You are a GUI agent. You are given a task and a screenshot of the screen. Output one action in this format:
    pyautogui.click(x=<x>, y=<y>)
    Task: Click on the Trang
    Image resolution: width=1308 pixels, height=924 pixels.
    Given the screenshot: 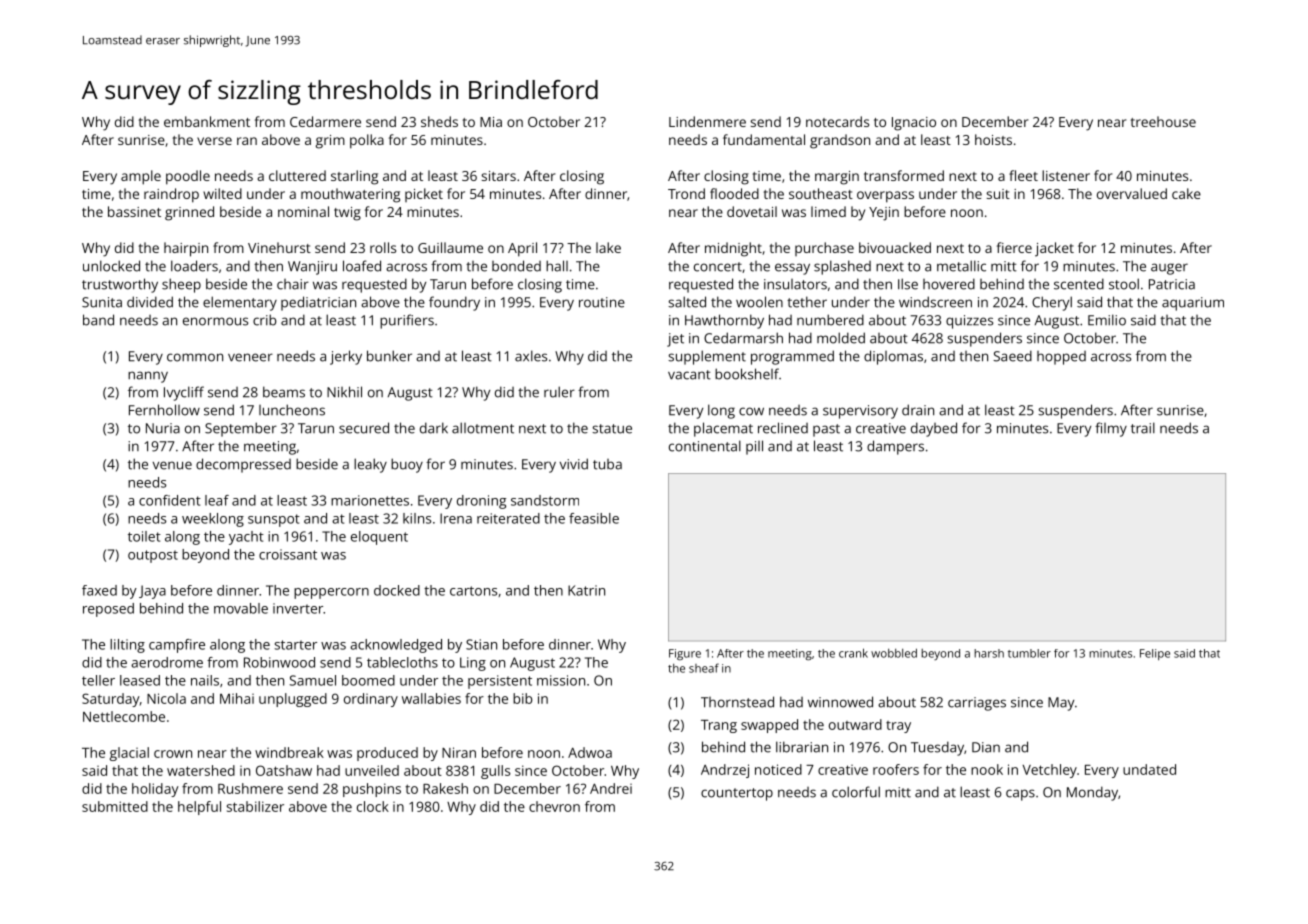 What is the action you would take?
    pyautogui.click(x=719, y=726)
